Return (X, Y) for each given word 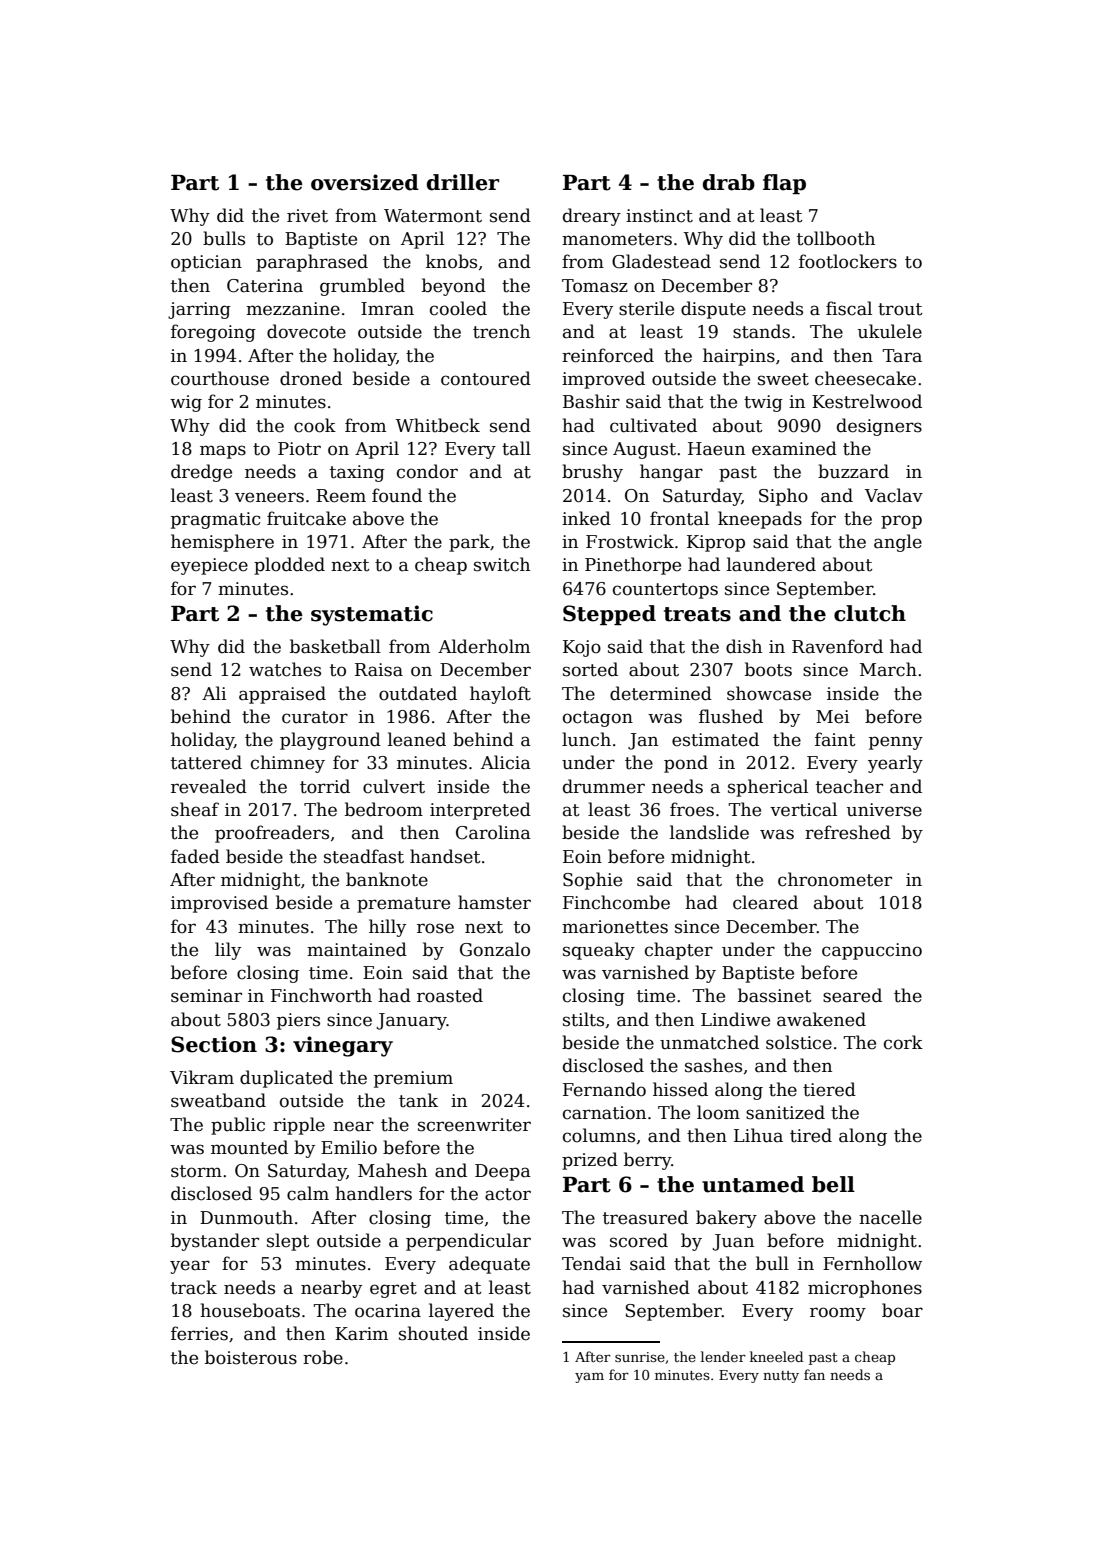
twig (763, 403)
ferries (199, 1333)
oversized (365, 182)
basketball (335, 646)
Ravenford (837, 646)
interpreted (480, 811)
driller (463, 182)
